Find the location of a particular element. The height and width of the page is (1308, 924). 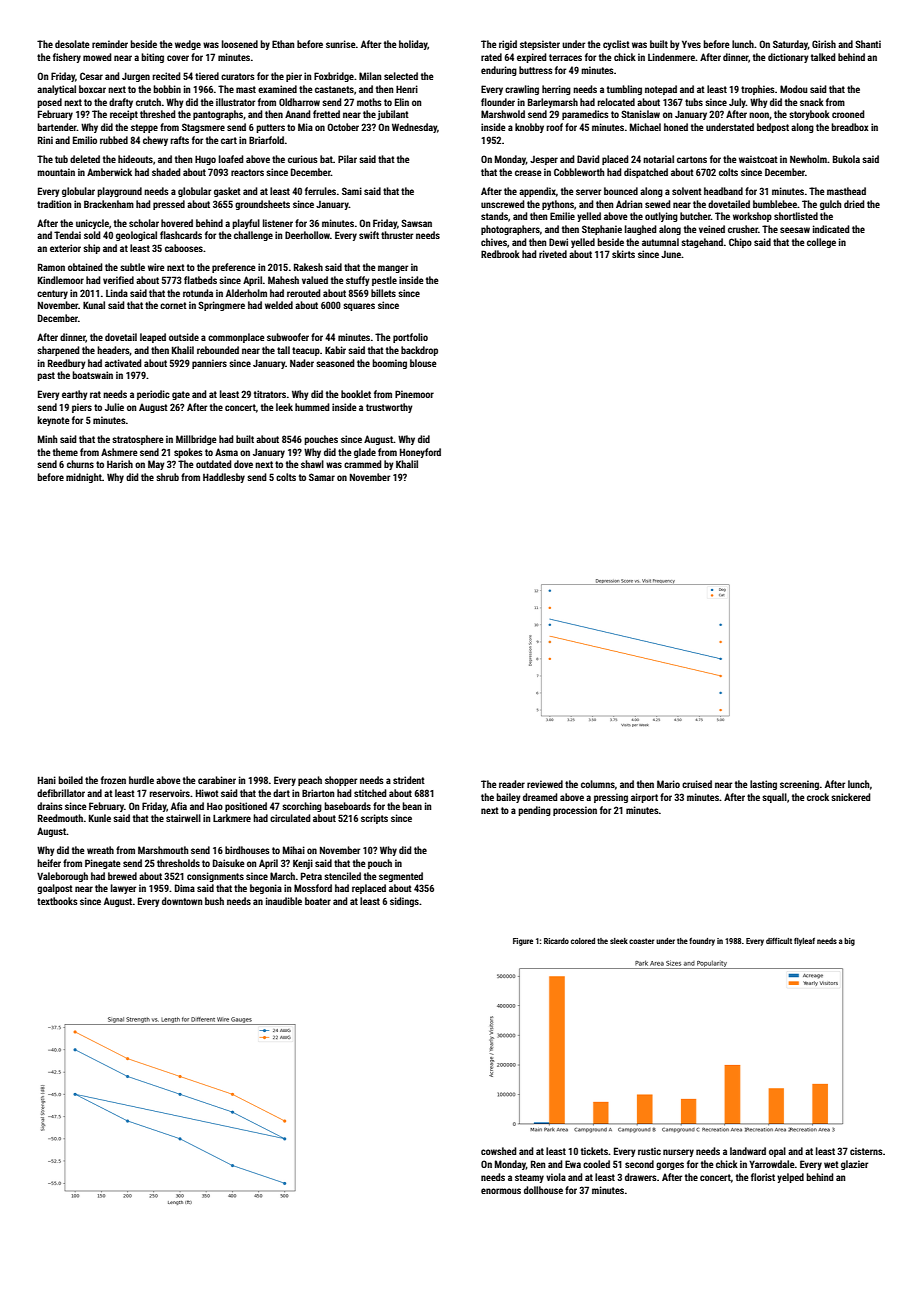

Ricardo is located at coordinates (556, 941).
